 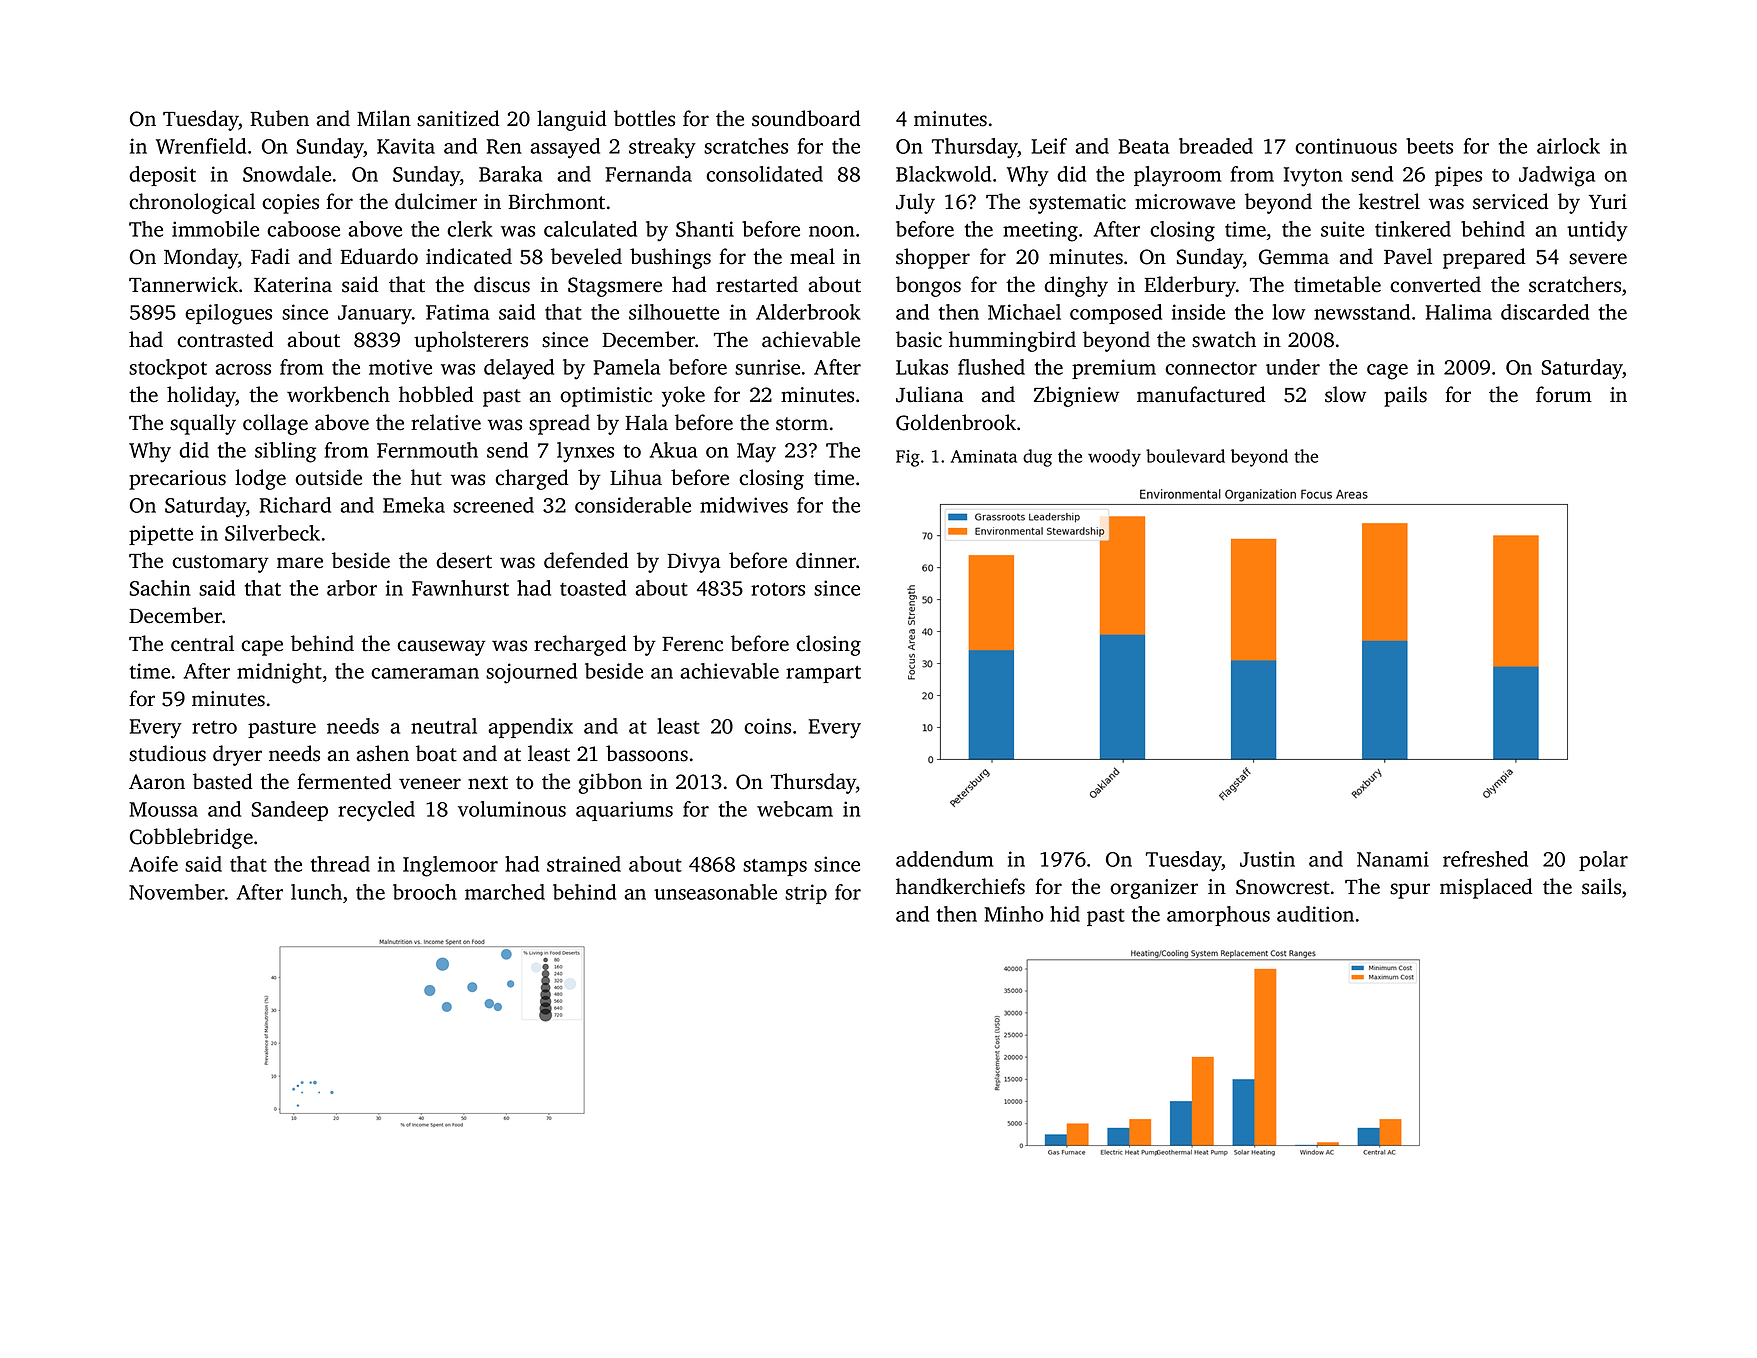 I want to click on Milan, so click(x=384, y=118).
